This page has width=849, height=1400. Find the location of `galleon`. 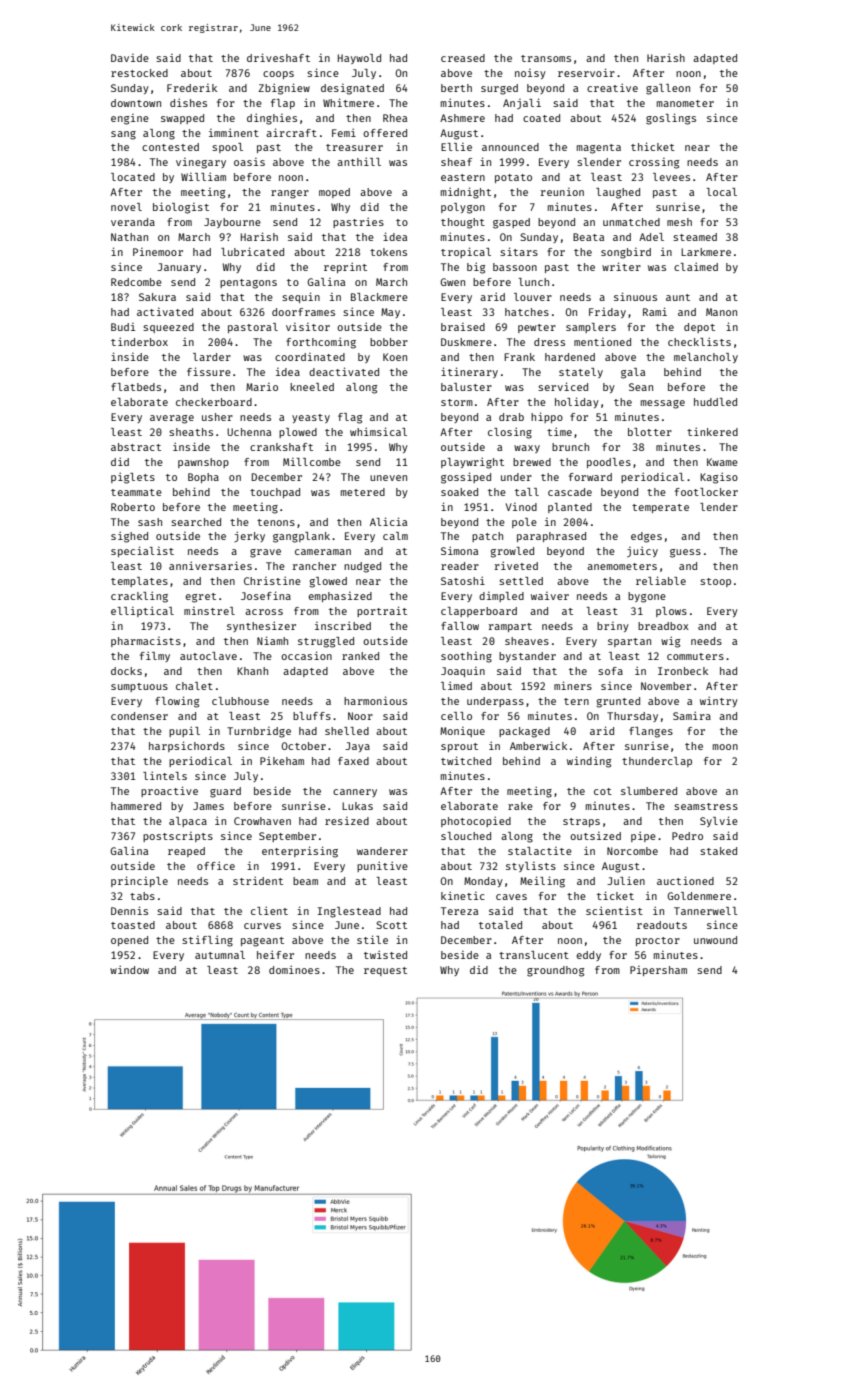

galleon is located at coordinates (668, 89).
